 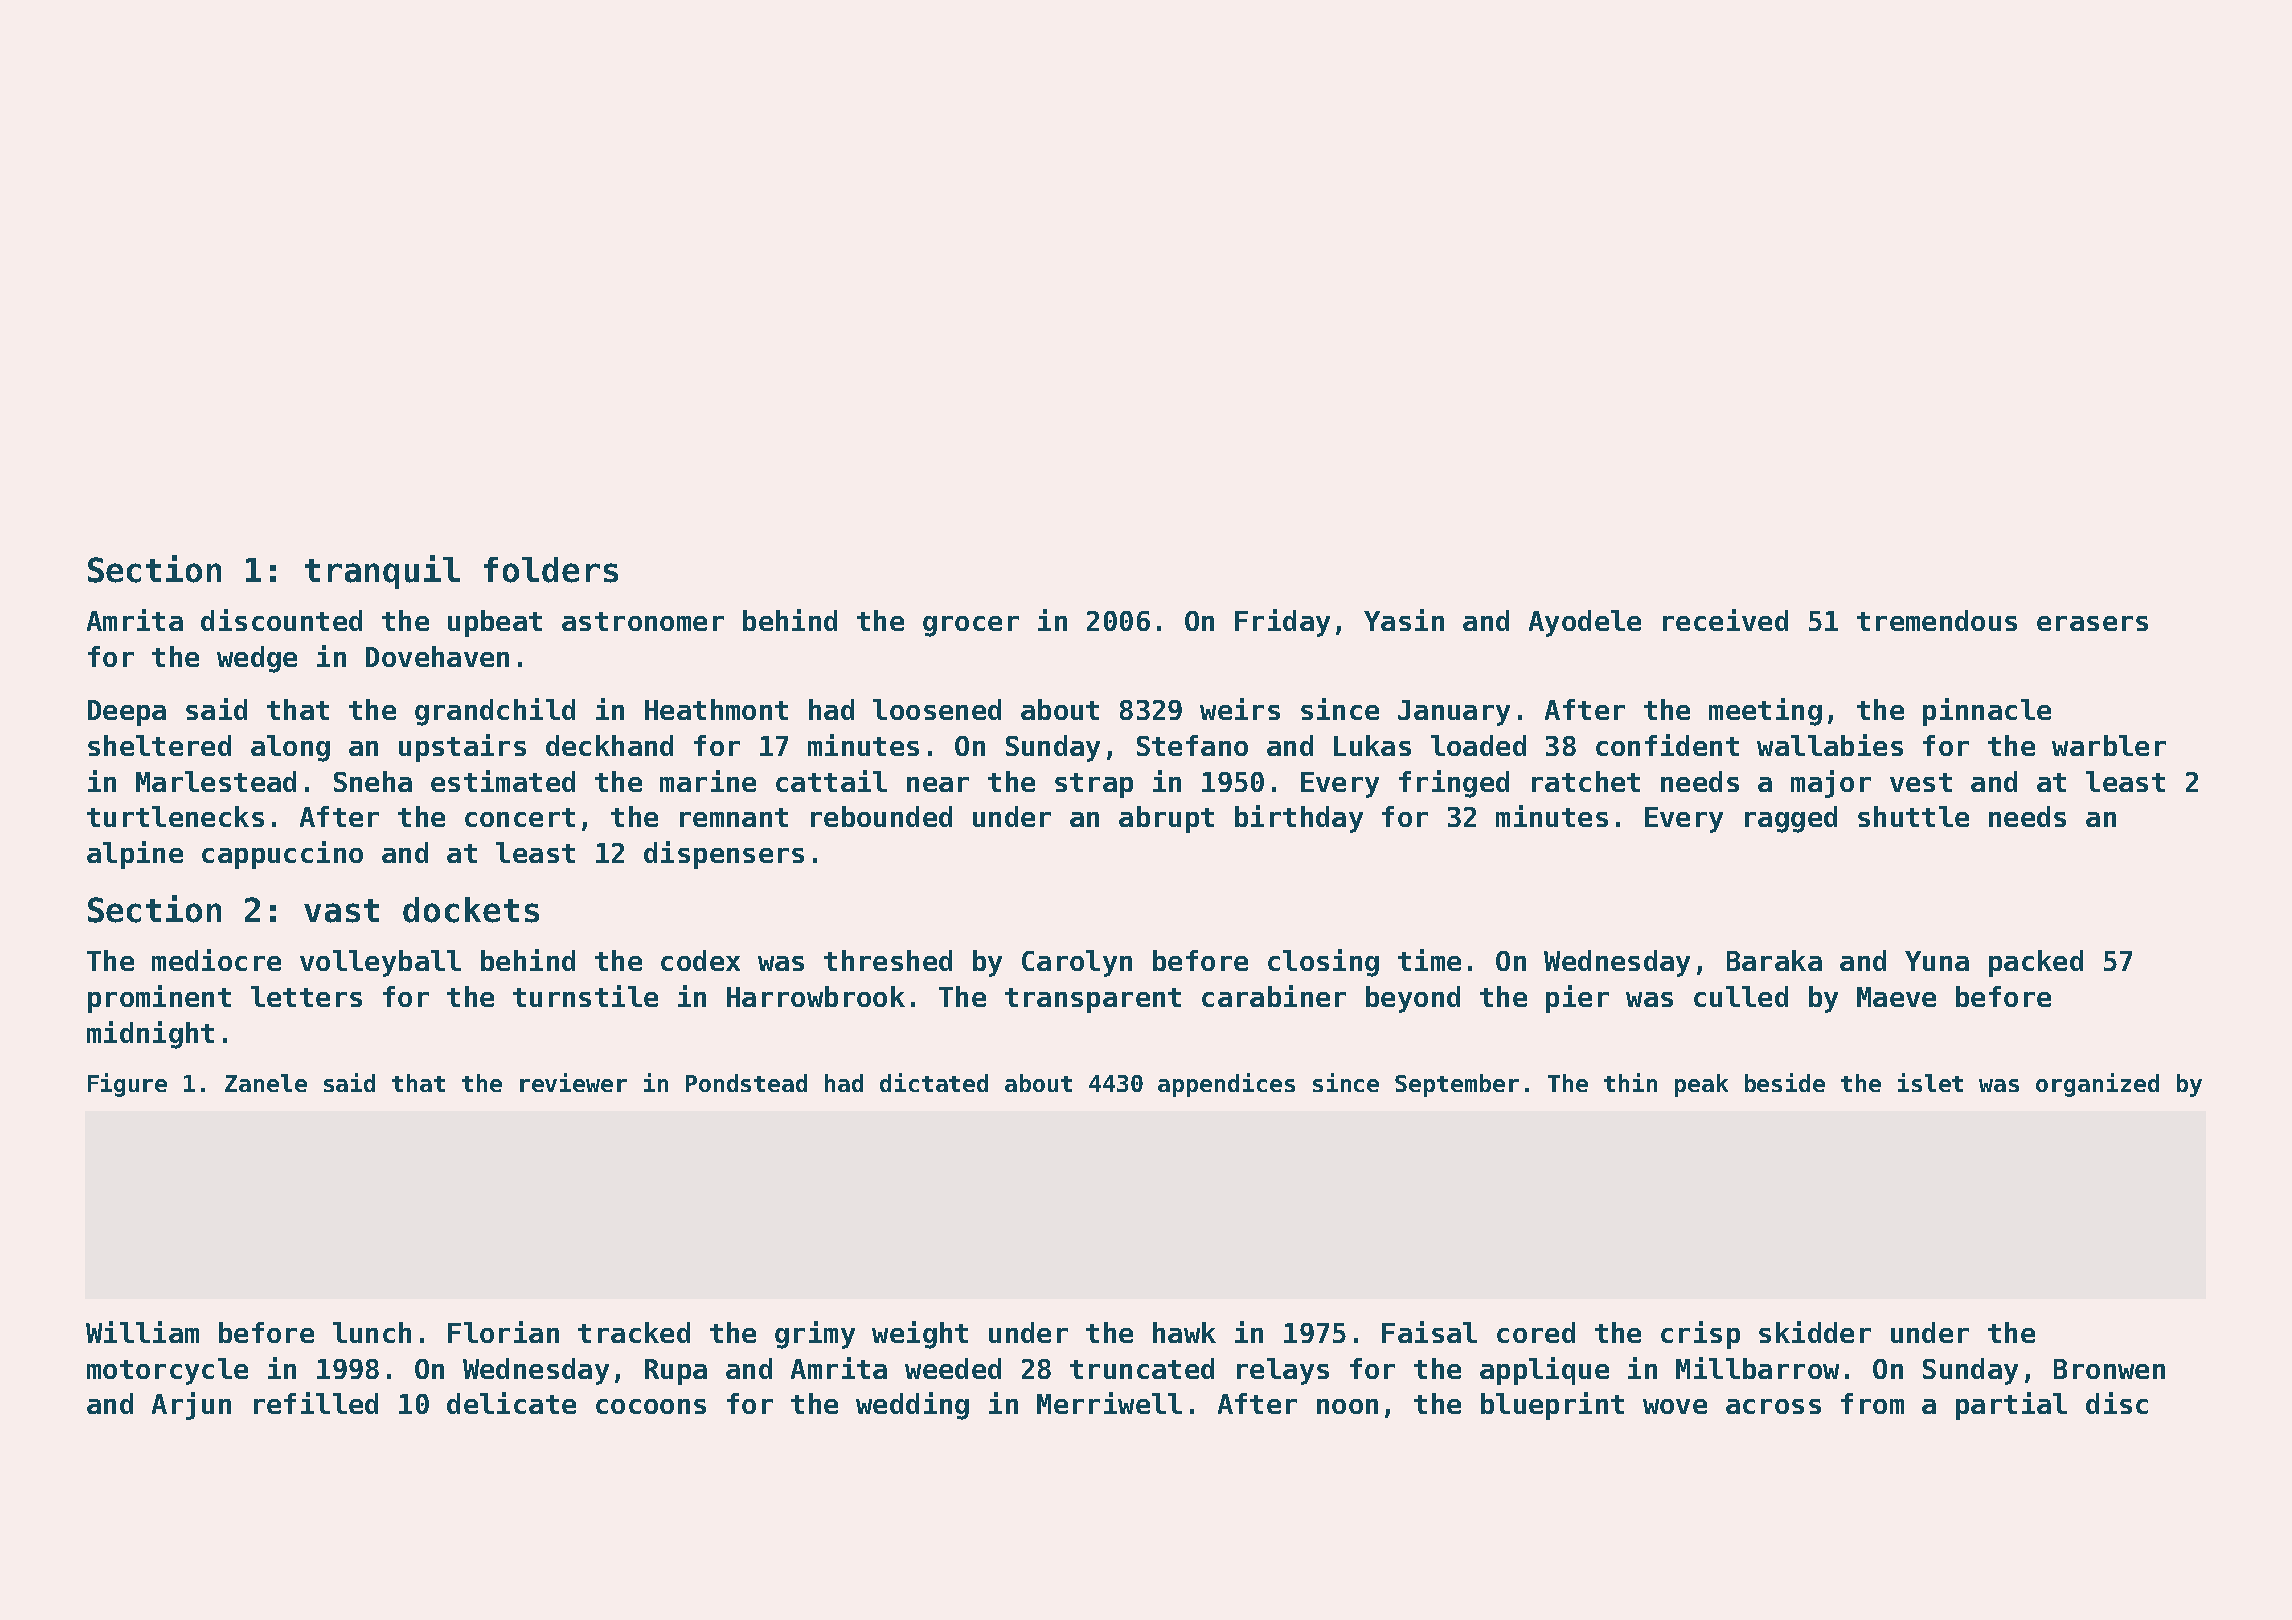 I want to click on packed, so click(x=2036, y=963).
